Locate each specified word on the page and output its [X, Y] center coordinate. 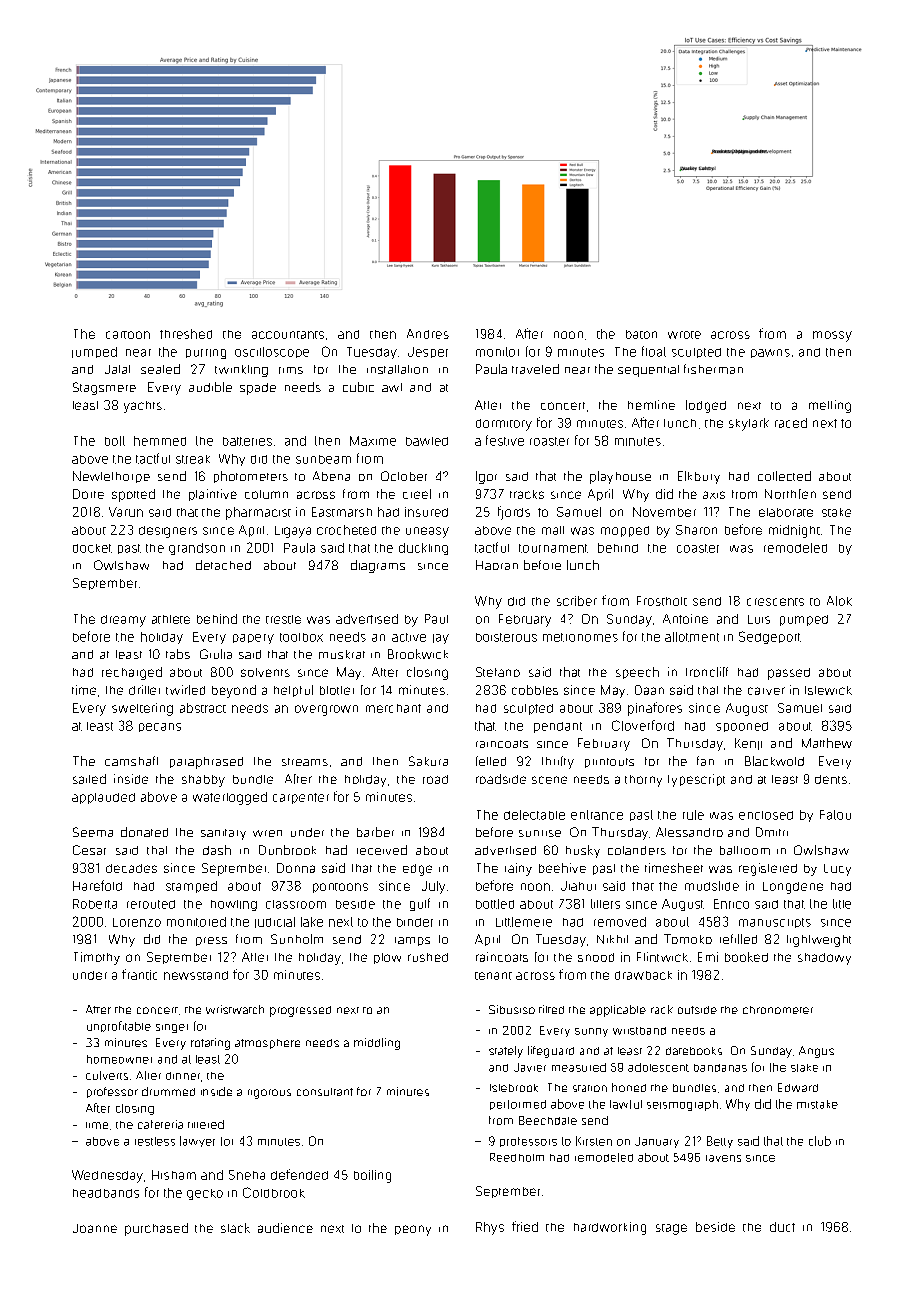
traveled [535, 369]
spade [258, 389]
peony [413, 1230]
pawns [770, 353]
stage [671, 1229]
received [382, 850]
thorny [643, 781]
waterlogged [230, 798]
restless [155, 1141]
